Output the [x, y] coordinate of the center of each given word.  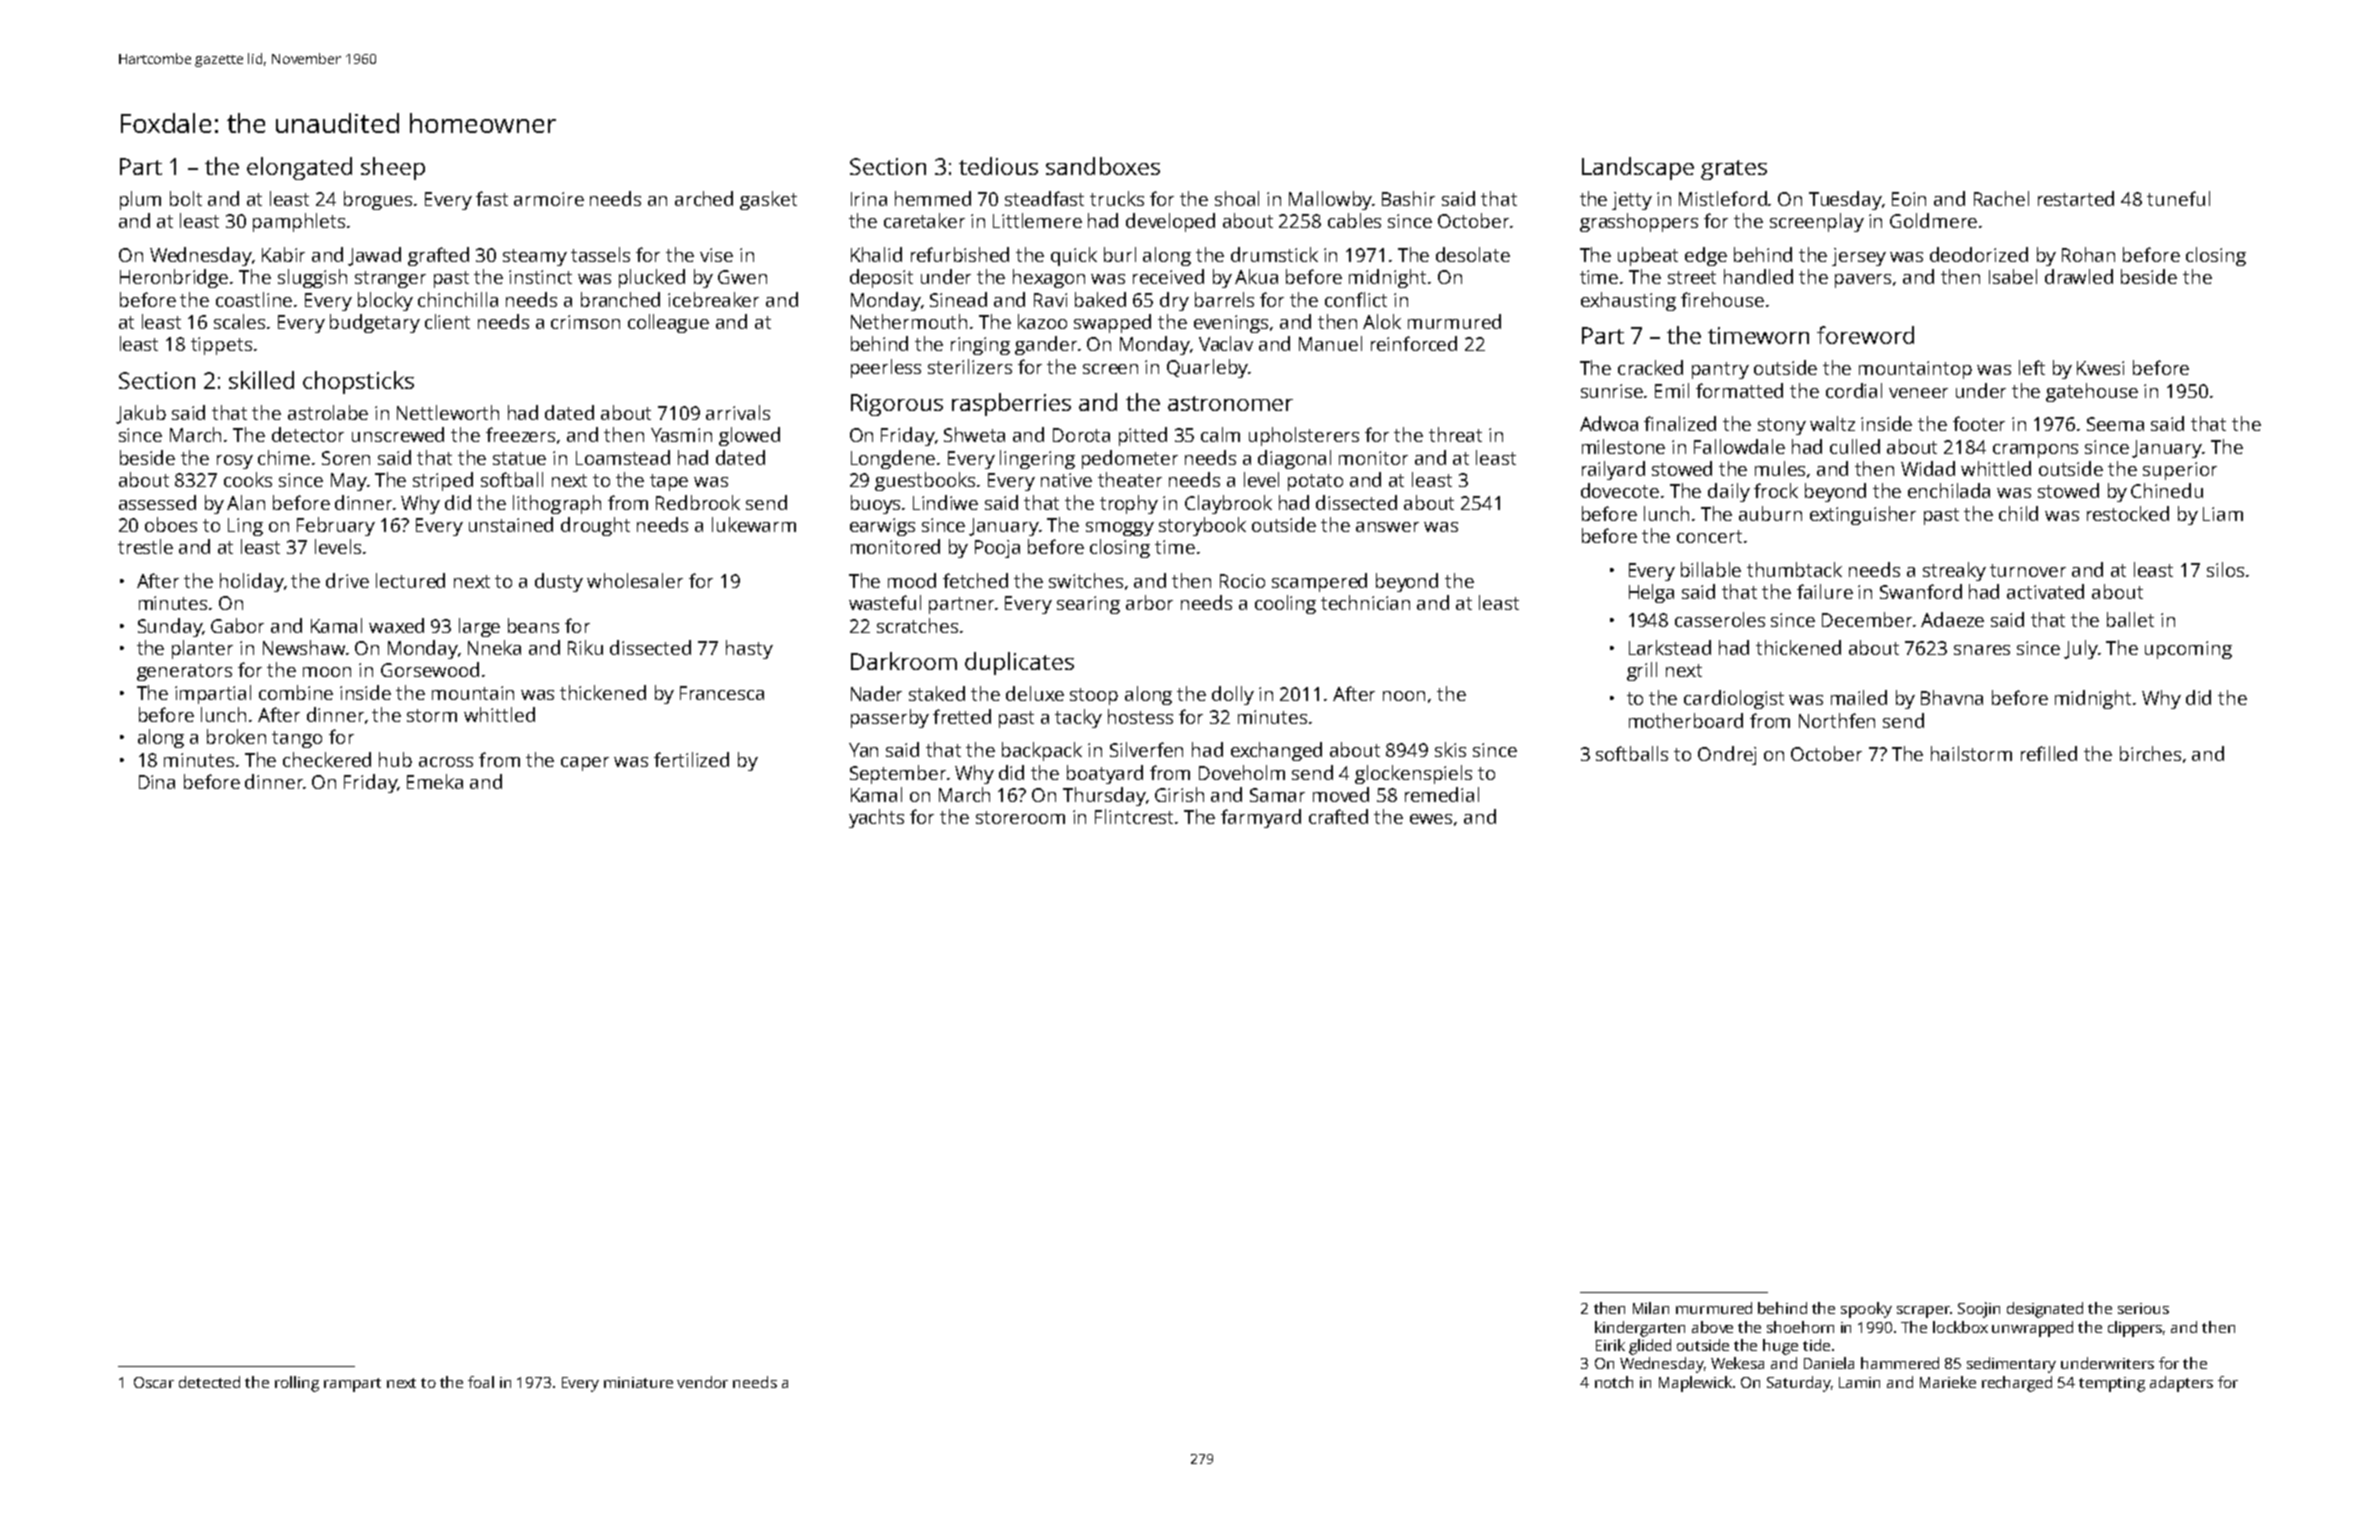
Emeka [435, 781]
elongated [299, 168]
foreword [1865, 335]
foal [481, 1382]
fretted [962, 716]
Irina [869, 199]
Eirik [1610, 1345]
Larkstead [1670, 647]
